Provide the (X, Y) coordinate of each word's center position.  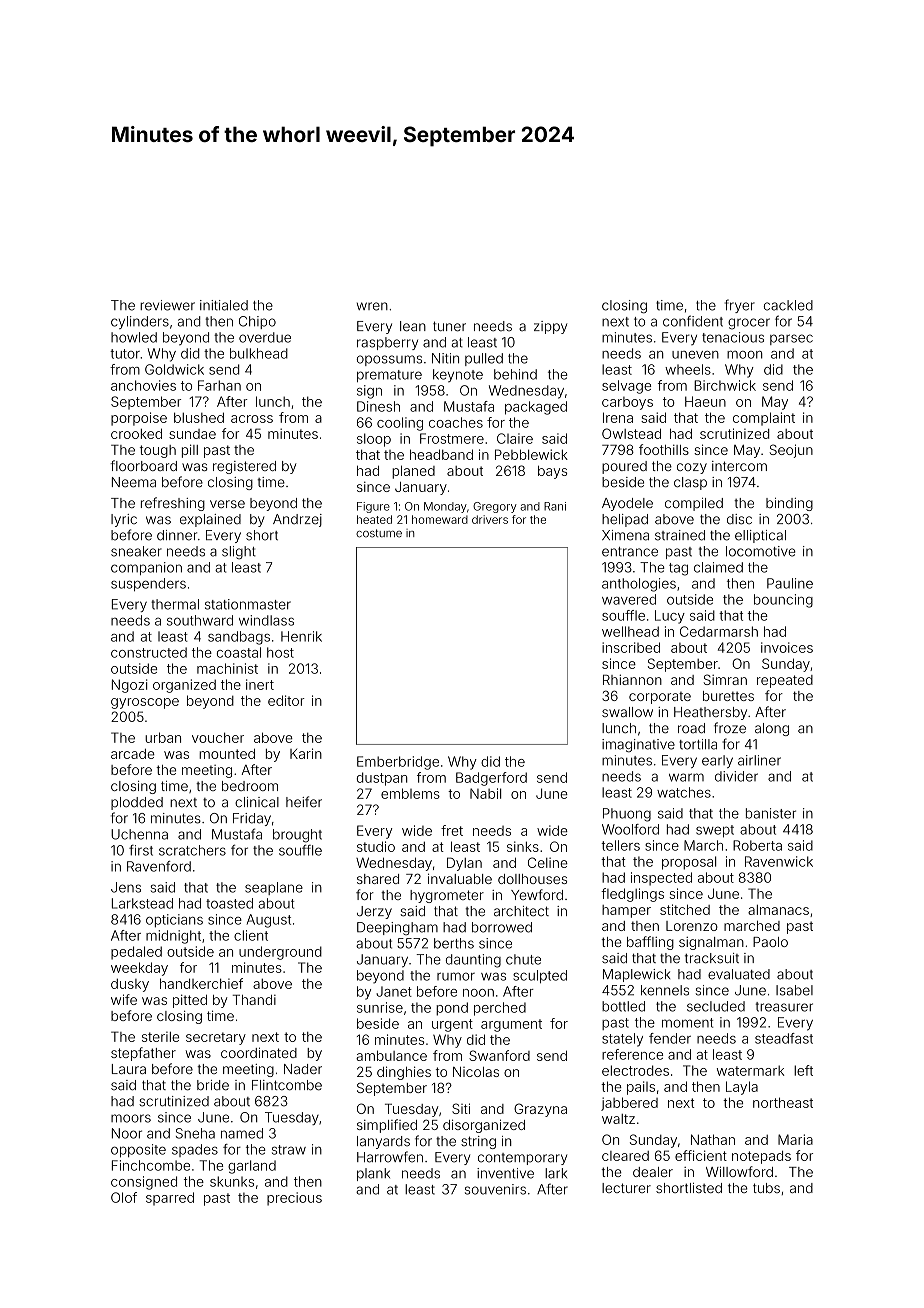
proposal (689, 863)
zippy (550, 327)
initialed (224, 305)
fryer (740, 306)
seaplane (274, 888)
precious (294, 1199)
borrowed (502, 927)
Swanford (499, 1055)
